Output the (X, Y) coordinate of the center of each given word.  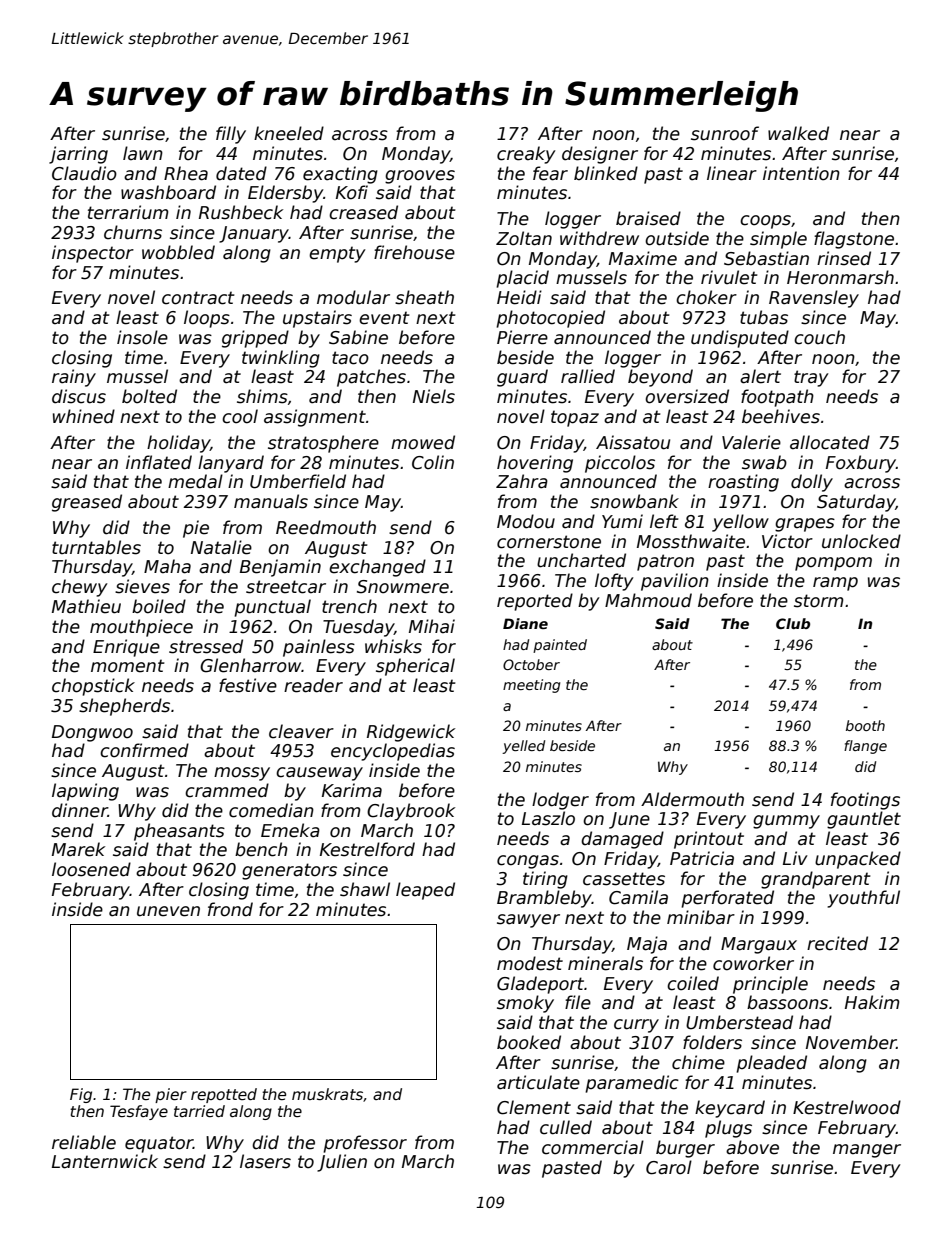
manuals (271, 501)
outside (677, 238)
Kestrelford (367, 849)
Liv (795, 858)
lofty (614, 582)
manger (867, 1151)
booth (865, 725)
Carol (669, 1167)
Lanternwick (105, 1161)
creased (363, 212)
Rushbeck (241, 212)
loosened (91, 869)
